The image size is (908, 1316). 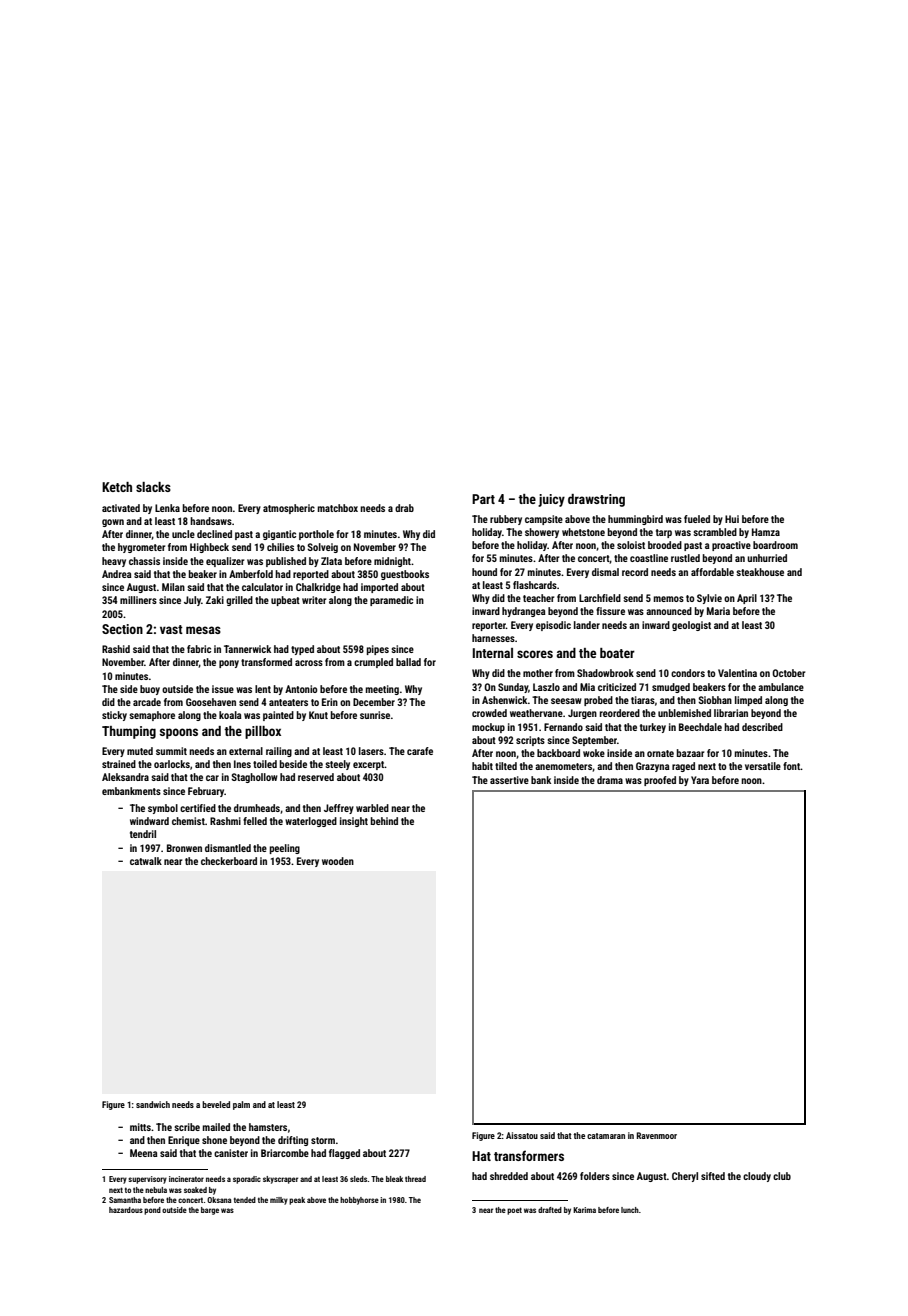 What do you see at coordinates (338, 508) in the screenshot?
I see `matchbox` at bounding box center [338, 508].
